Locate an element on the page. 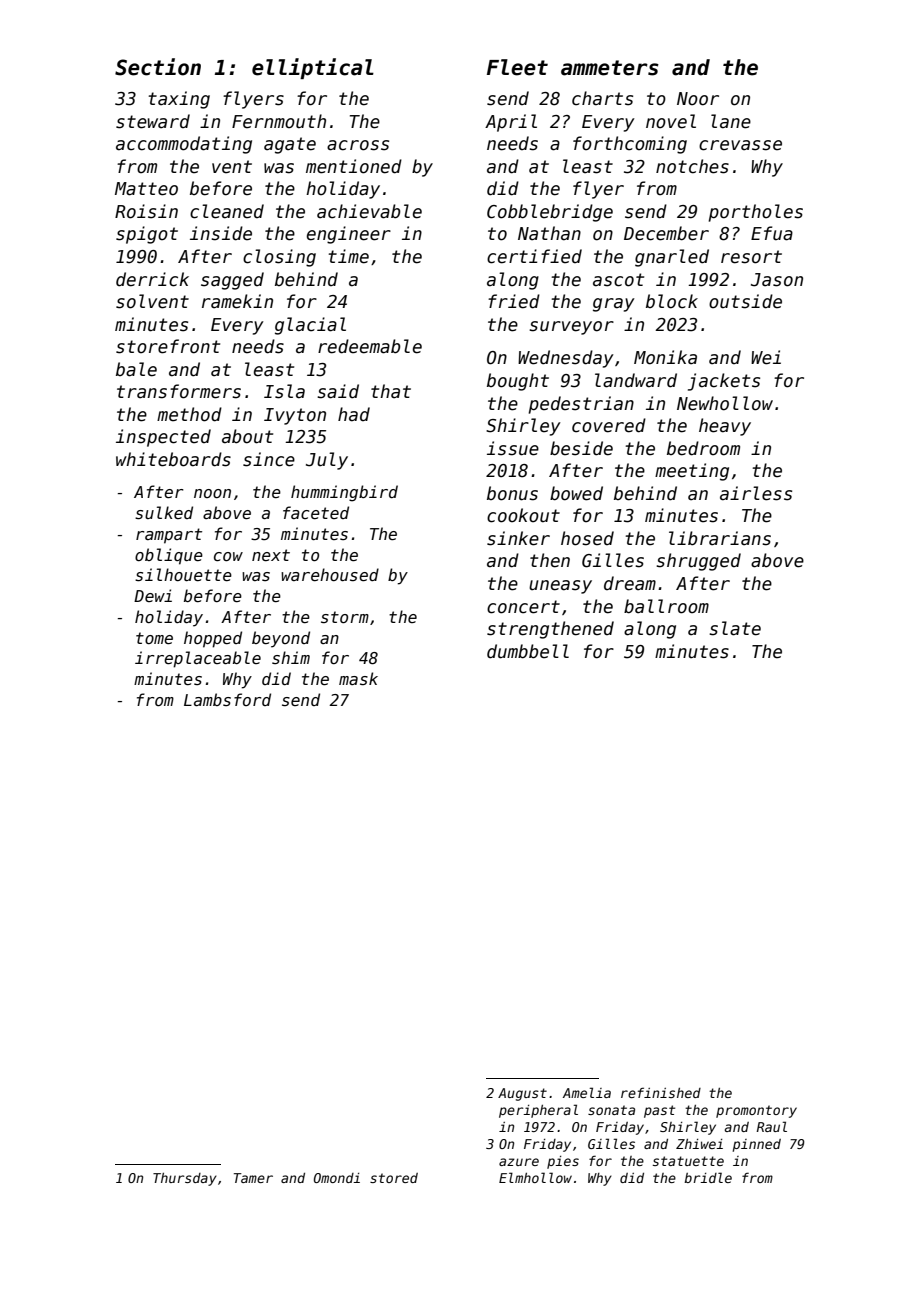 The width and height of the image is (924, 1314). irreplaceable is located at coordinates (198, 659).
